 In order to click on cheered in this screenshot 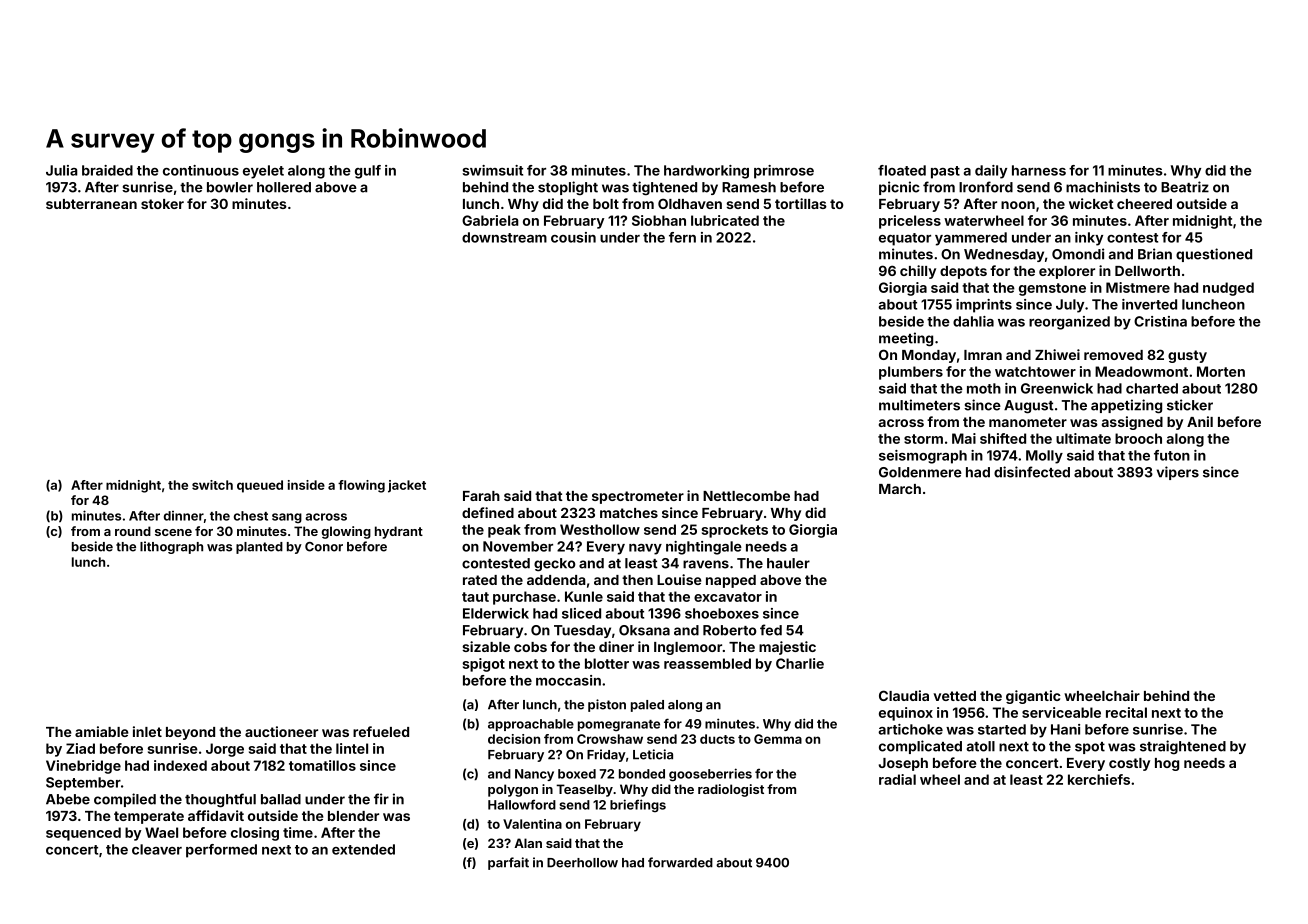, I will do `click(1144, 204)`.
